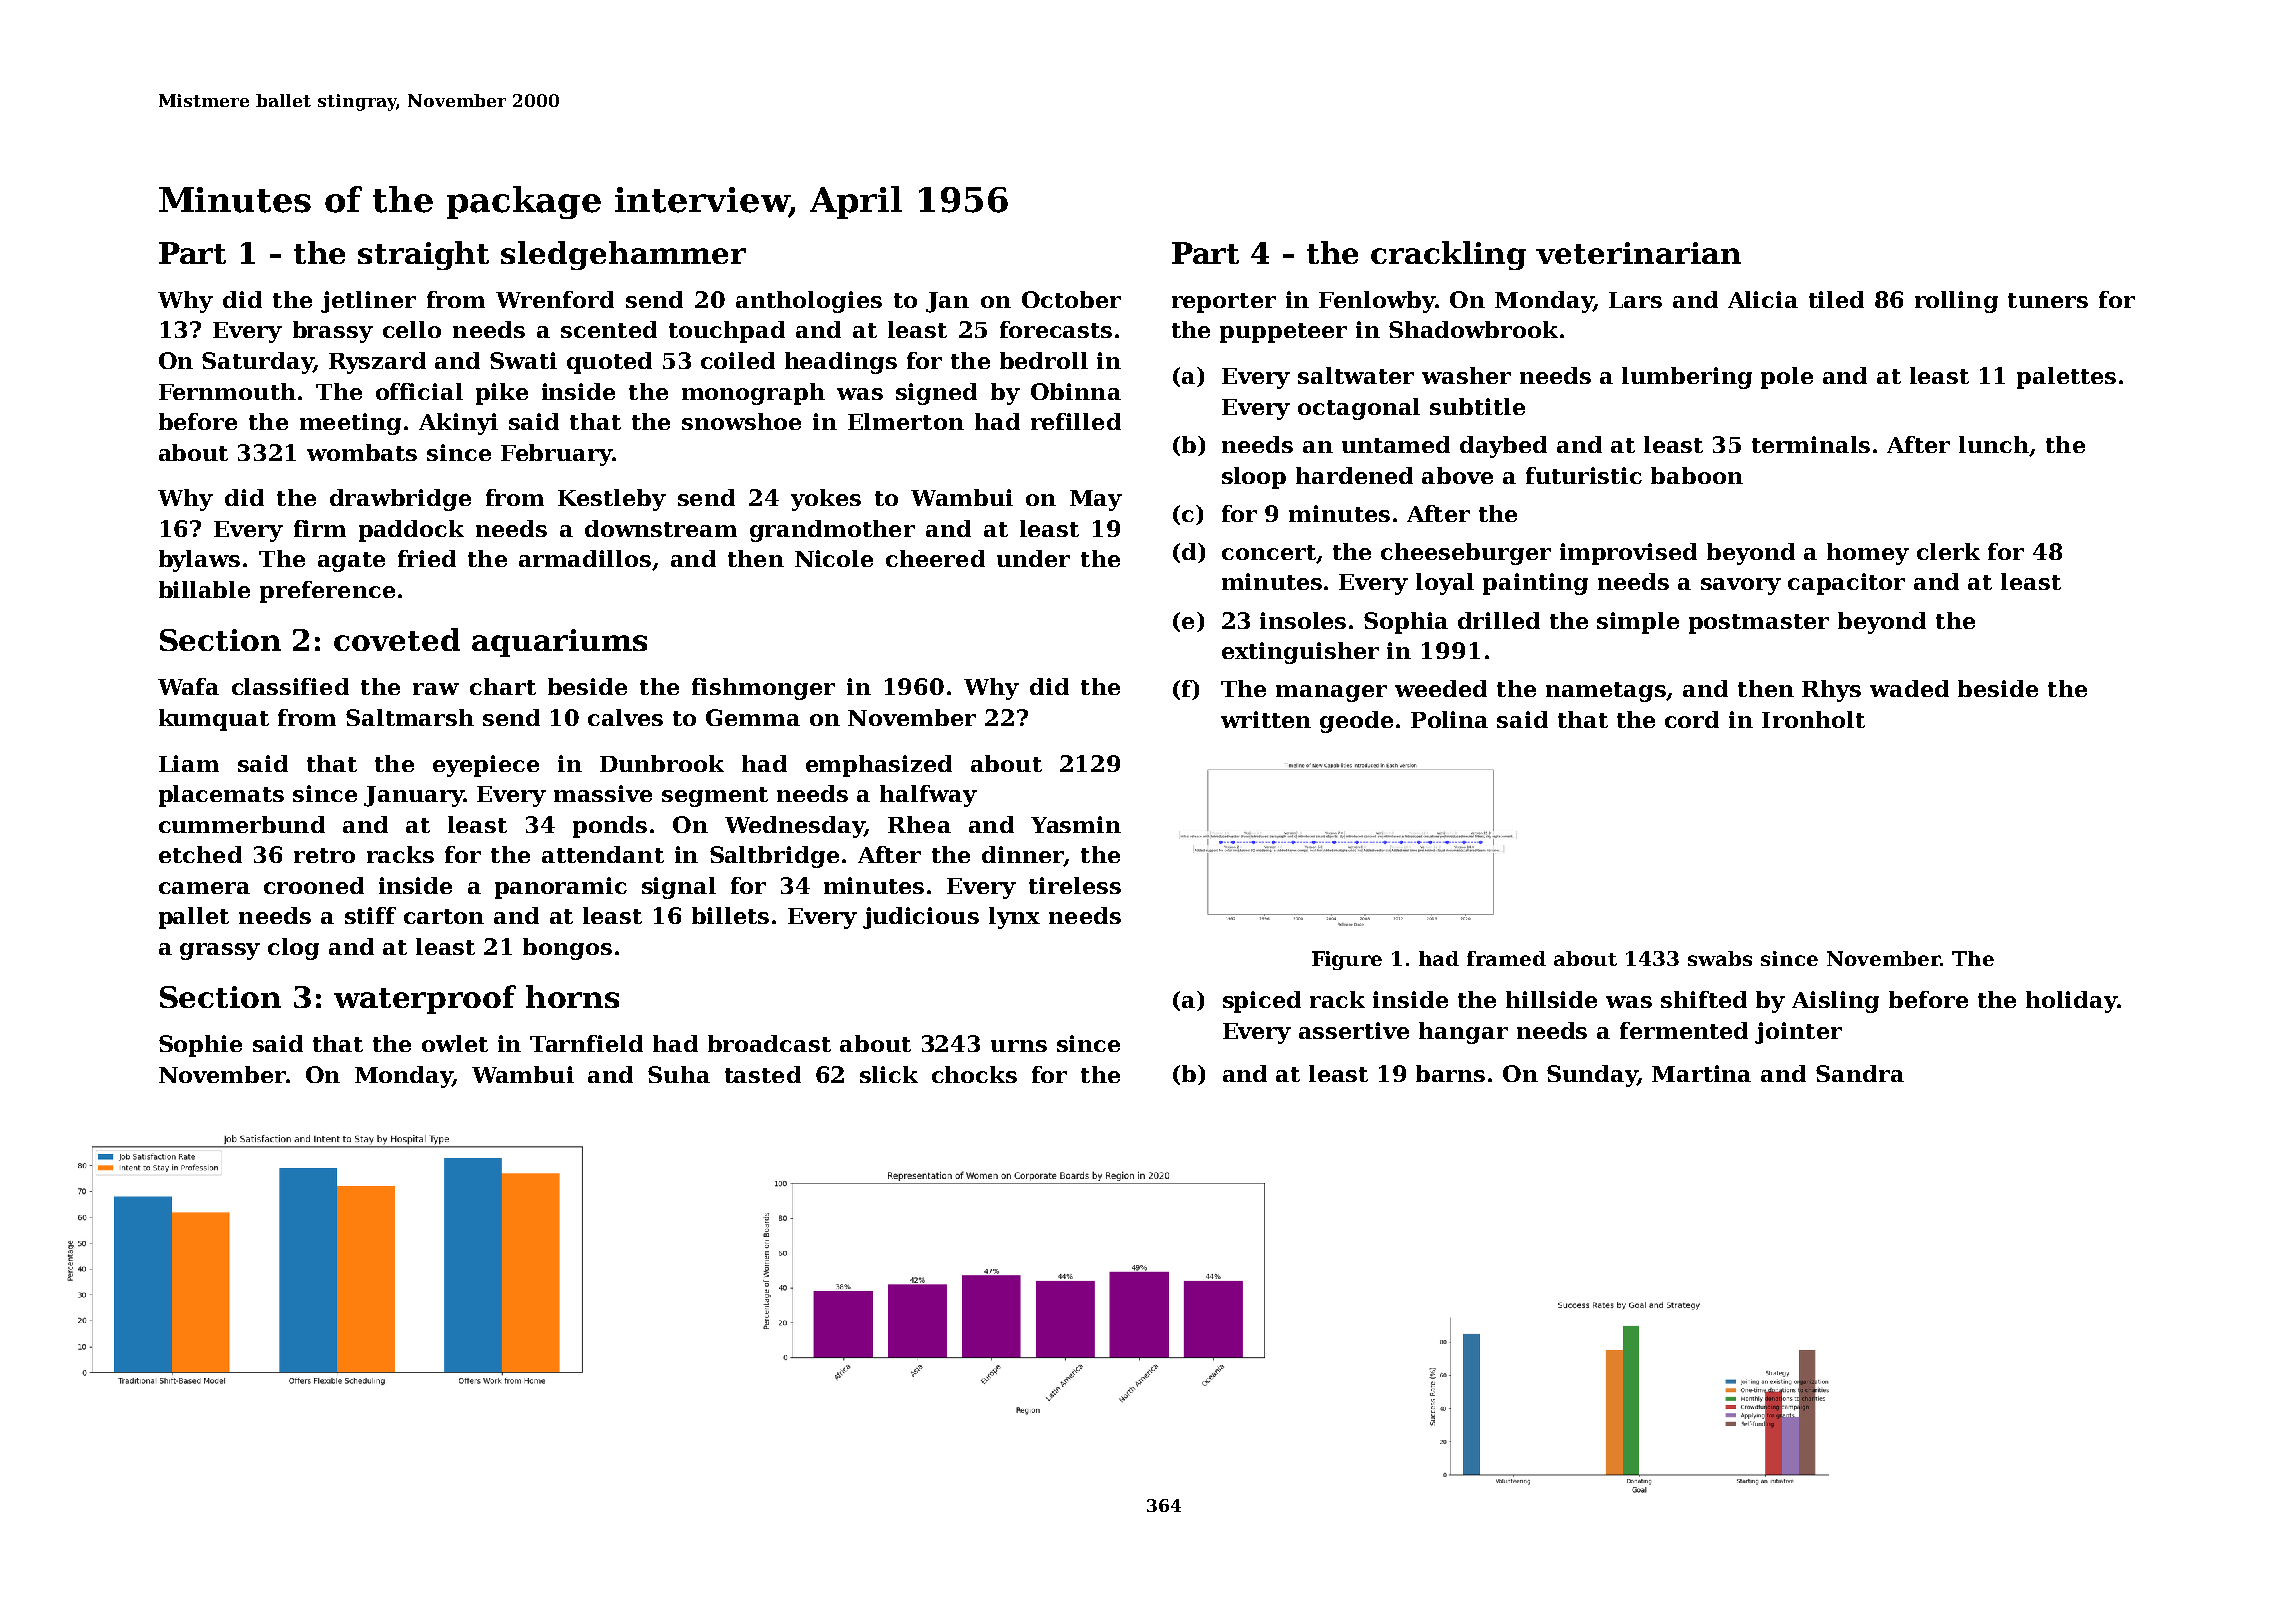 Image resolution: width=2292 pixels, height=1620 pixels. What do you see at coordinates (1075, 885) in the screenshot?
I see `tireless` at bounding box center [1075, 885].
